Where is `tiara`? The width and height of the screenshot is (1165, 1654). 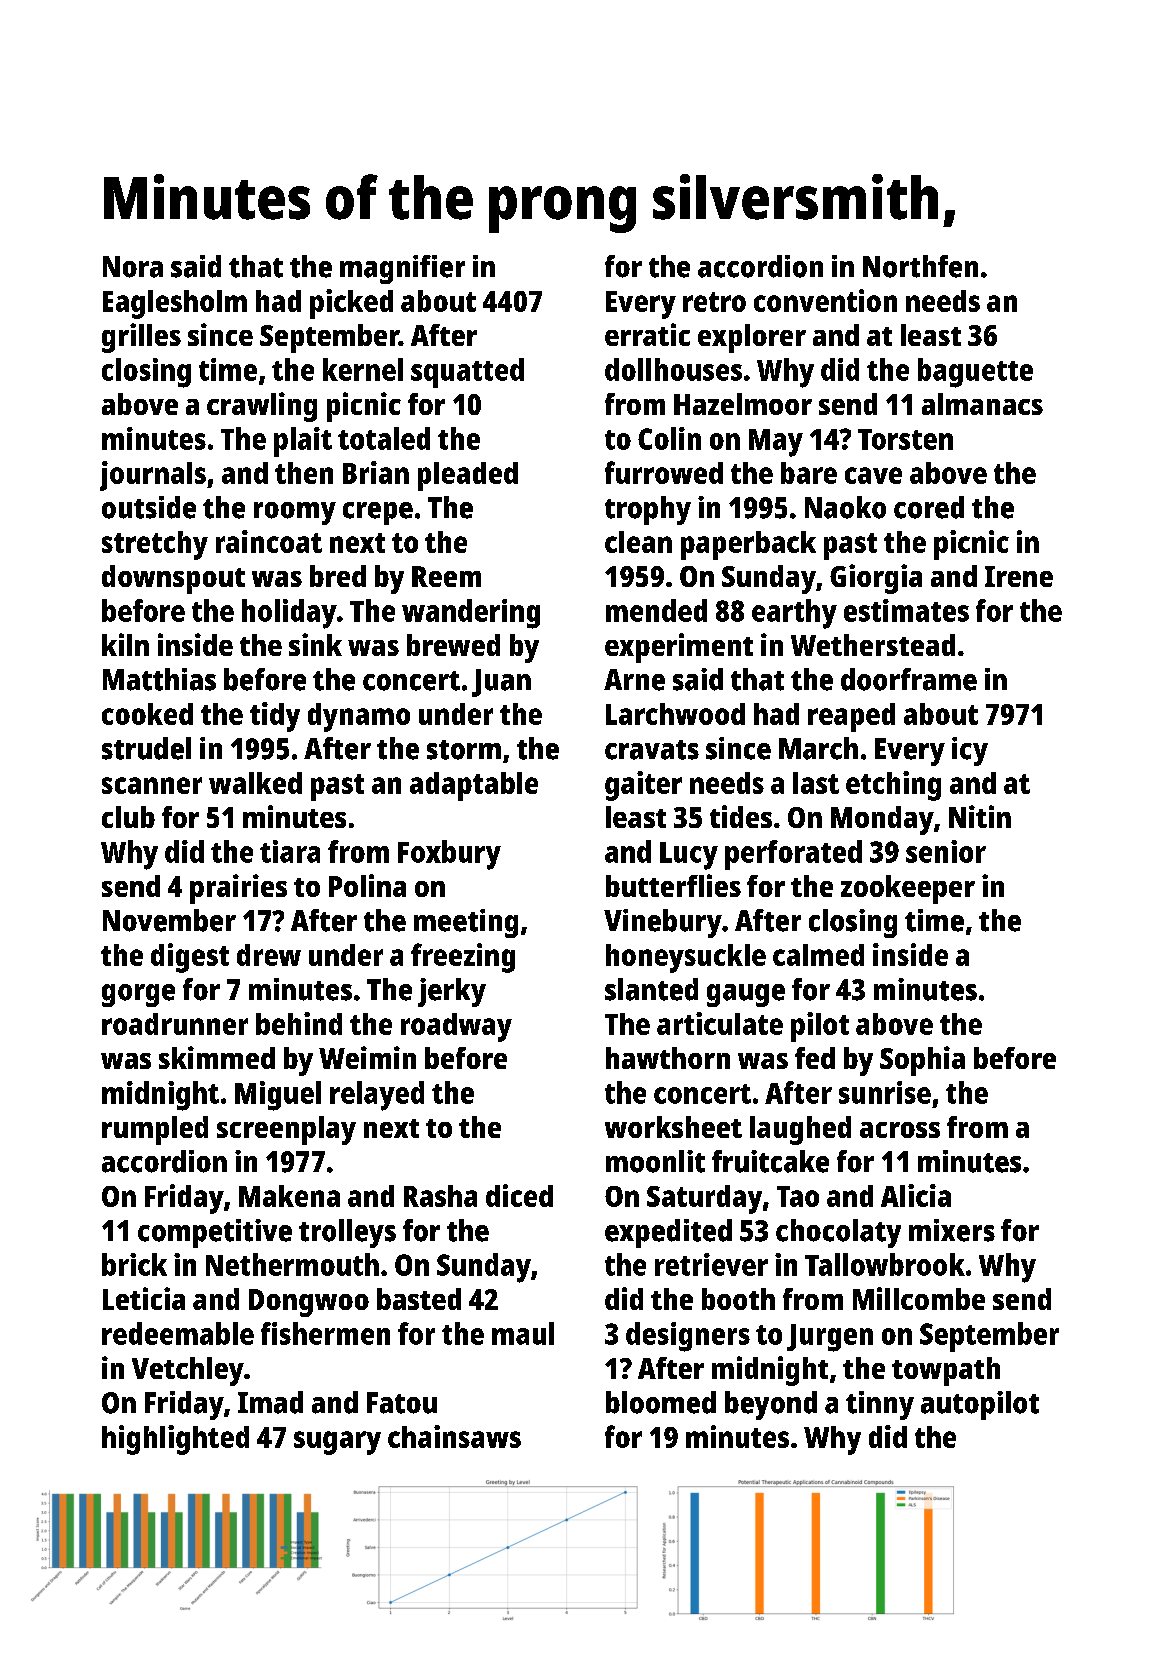 tiara is located at coordinates (290, 851).
